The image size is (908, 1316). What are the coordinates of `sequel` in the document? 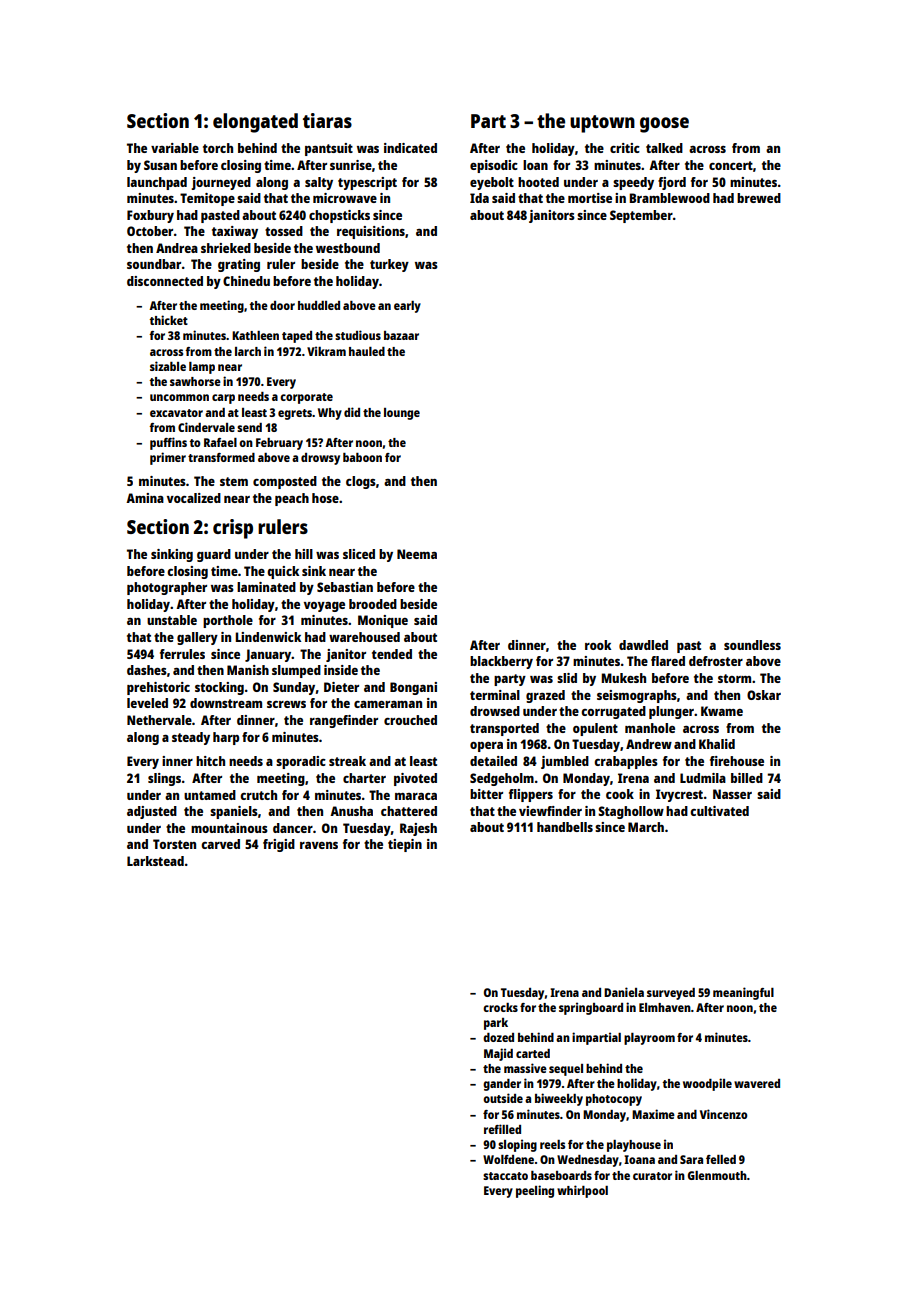 It's located at (566, 1070).
